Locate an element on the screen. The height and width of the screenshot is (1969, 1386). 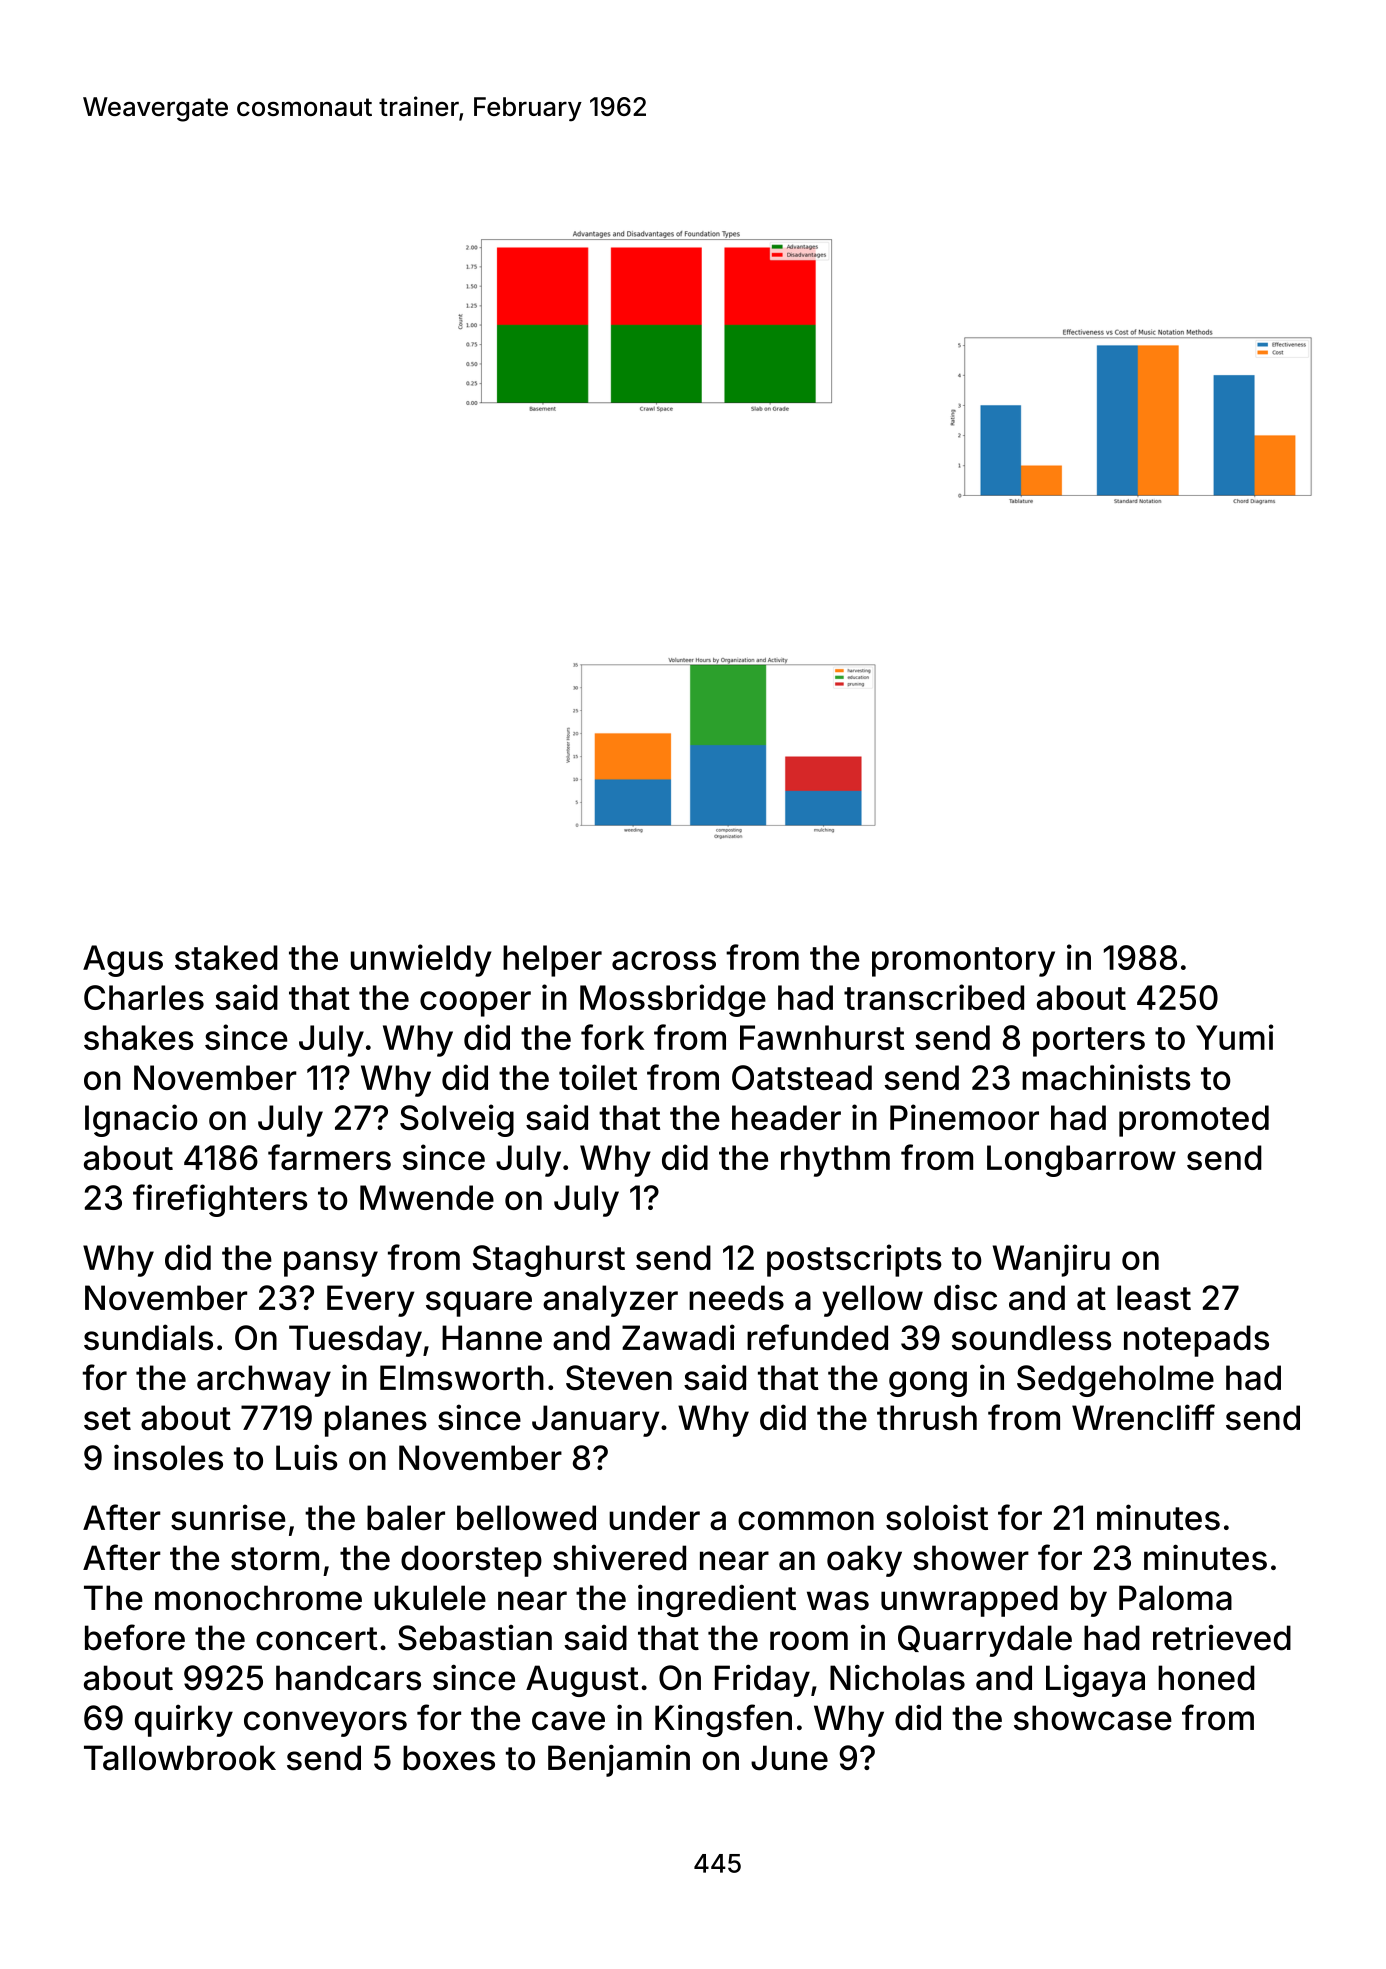
Ligaya is located at coordinates (1095, 1680).
